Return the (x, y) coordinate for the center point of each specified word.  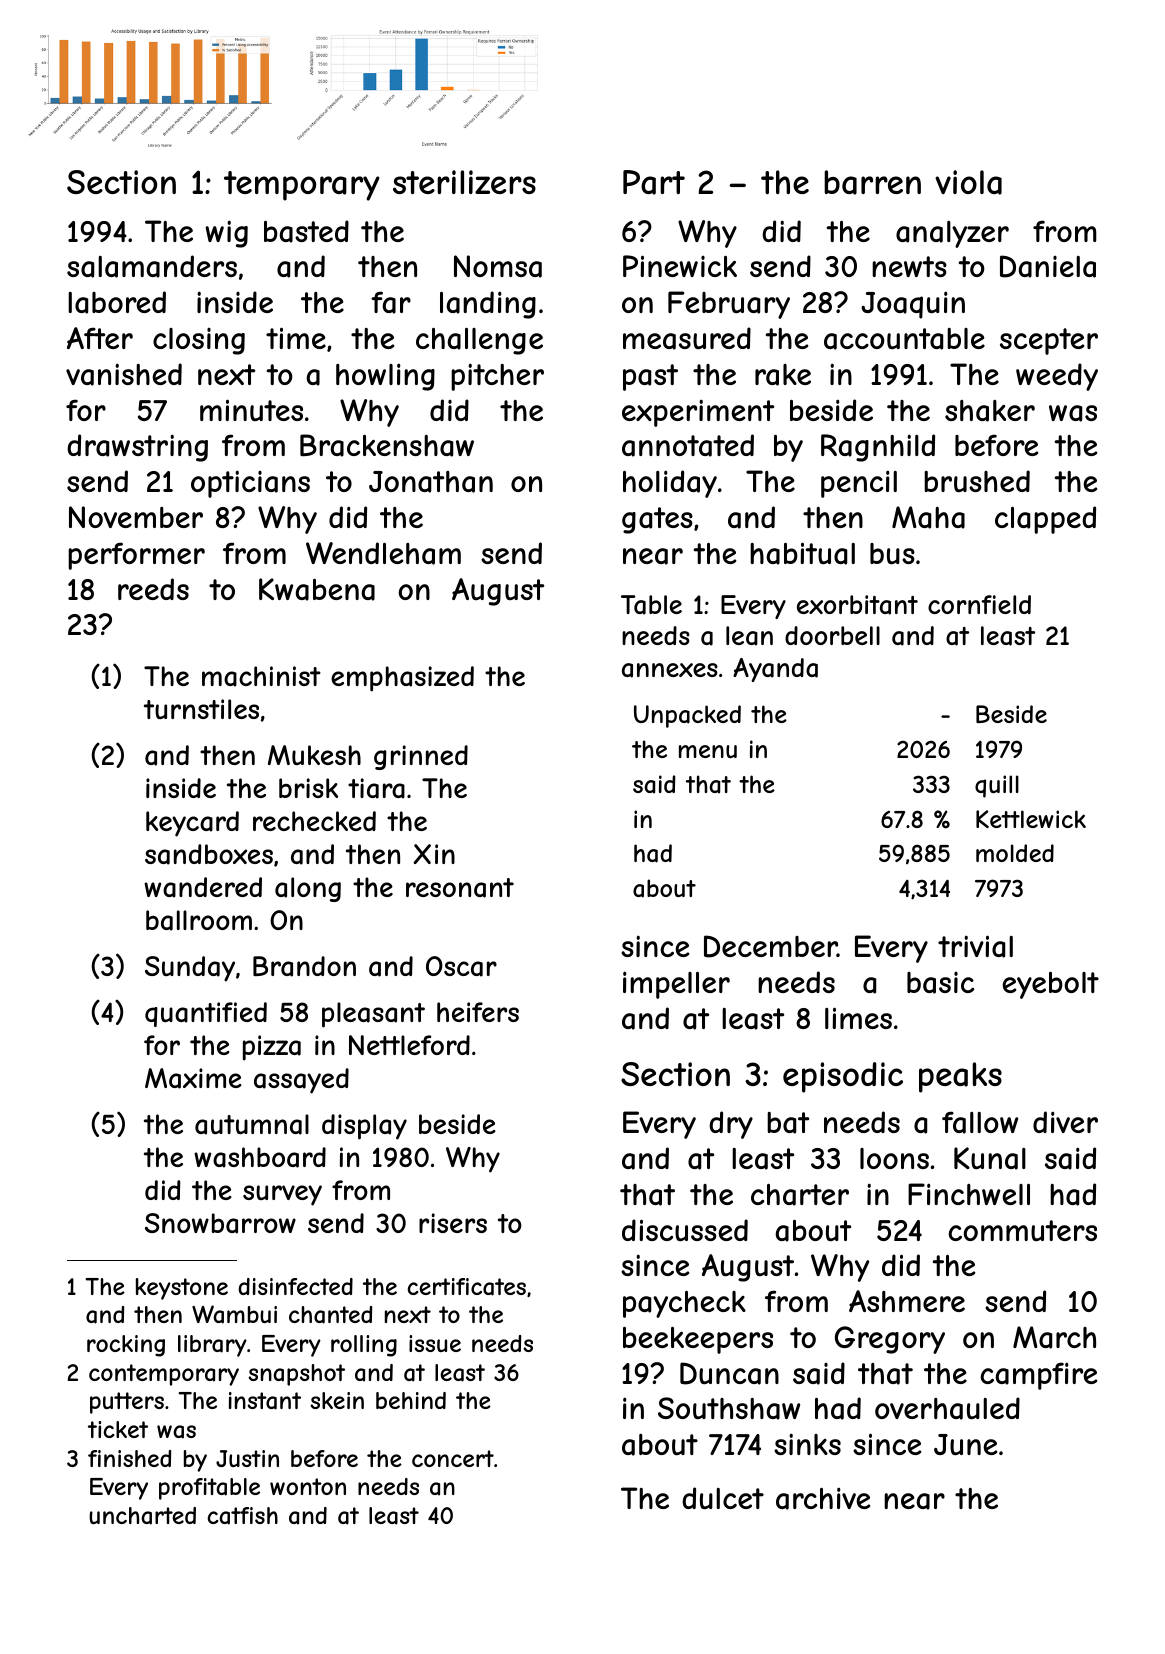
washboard (260, 1157)
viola (968, 182)
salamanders (152, 266)
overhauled (947, 1408)
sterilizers (464, 182)
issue (435, 1343)
